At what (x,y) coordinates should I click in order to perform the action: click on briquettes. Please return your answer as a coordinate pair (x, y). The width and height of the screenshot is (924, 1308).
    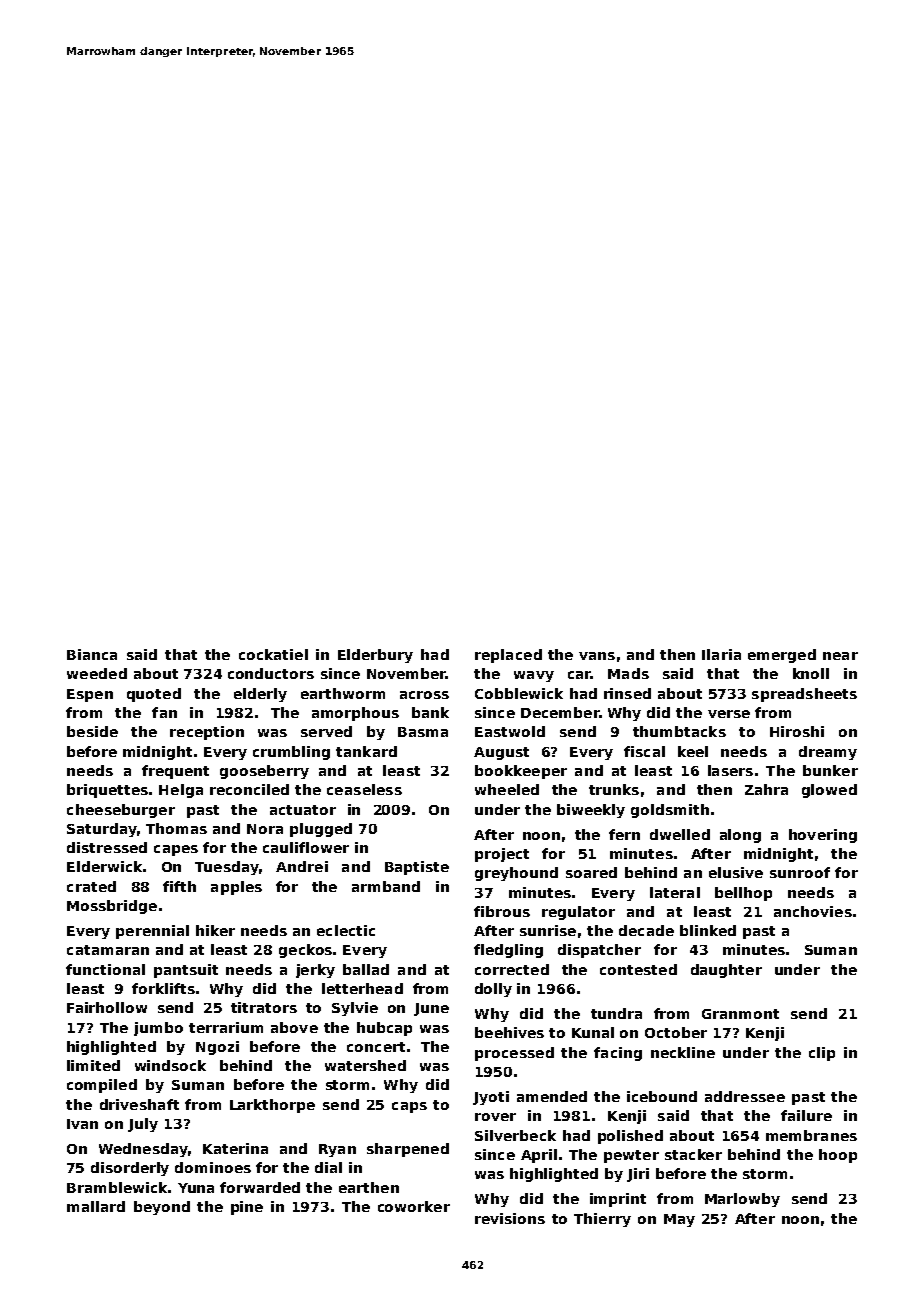
    Looking at the image, I should click on (107, 791).
